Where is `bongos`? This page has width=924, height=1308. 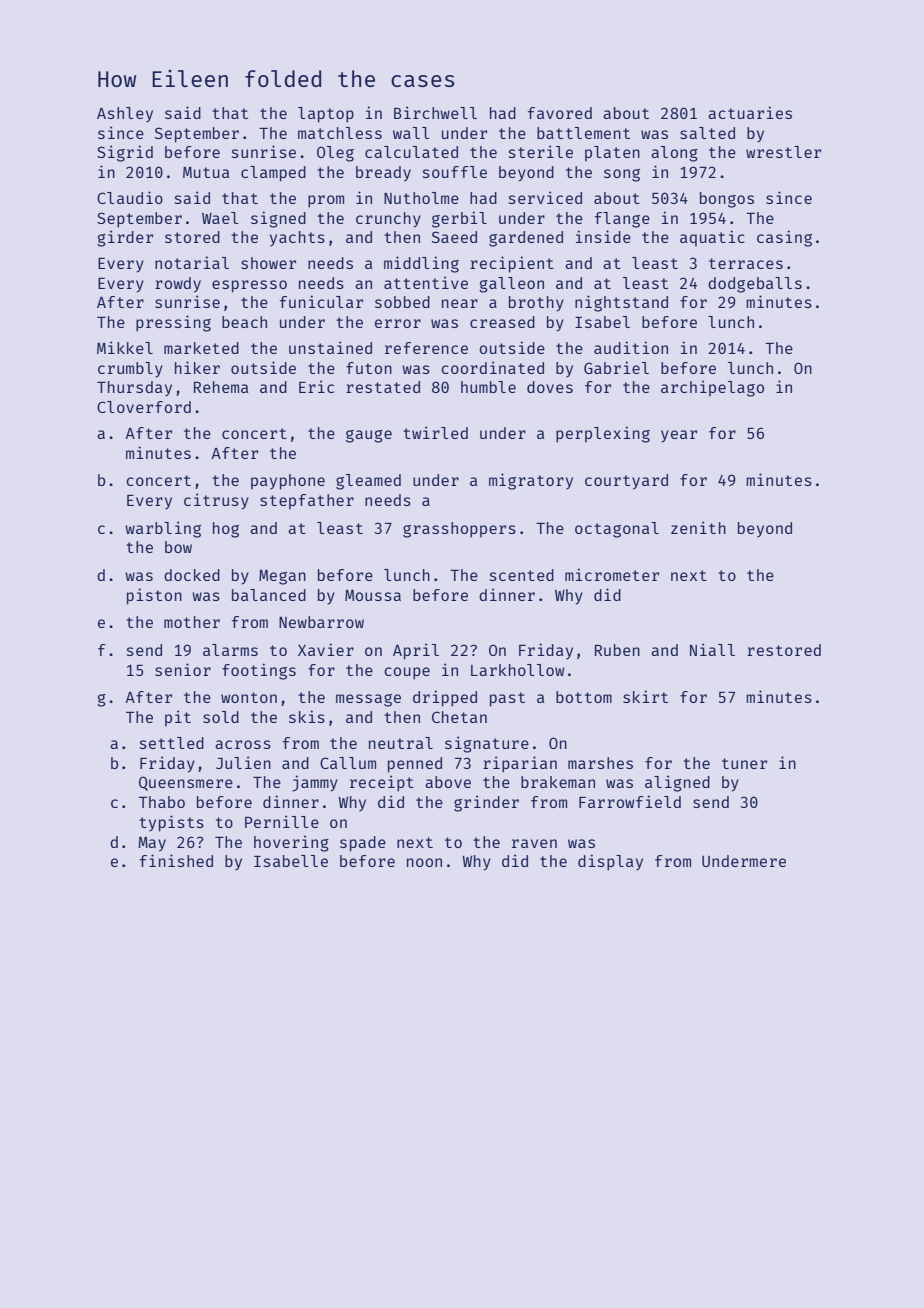 bongos is located at coordinates (727, 200).
